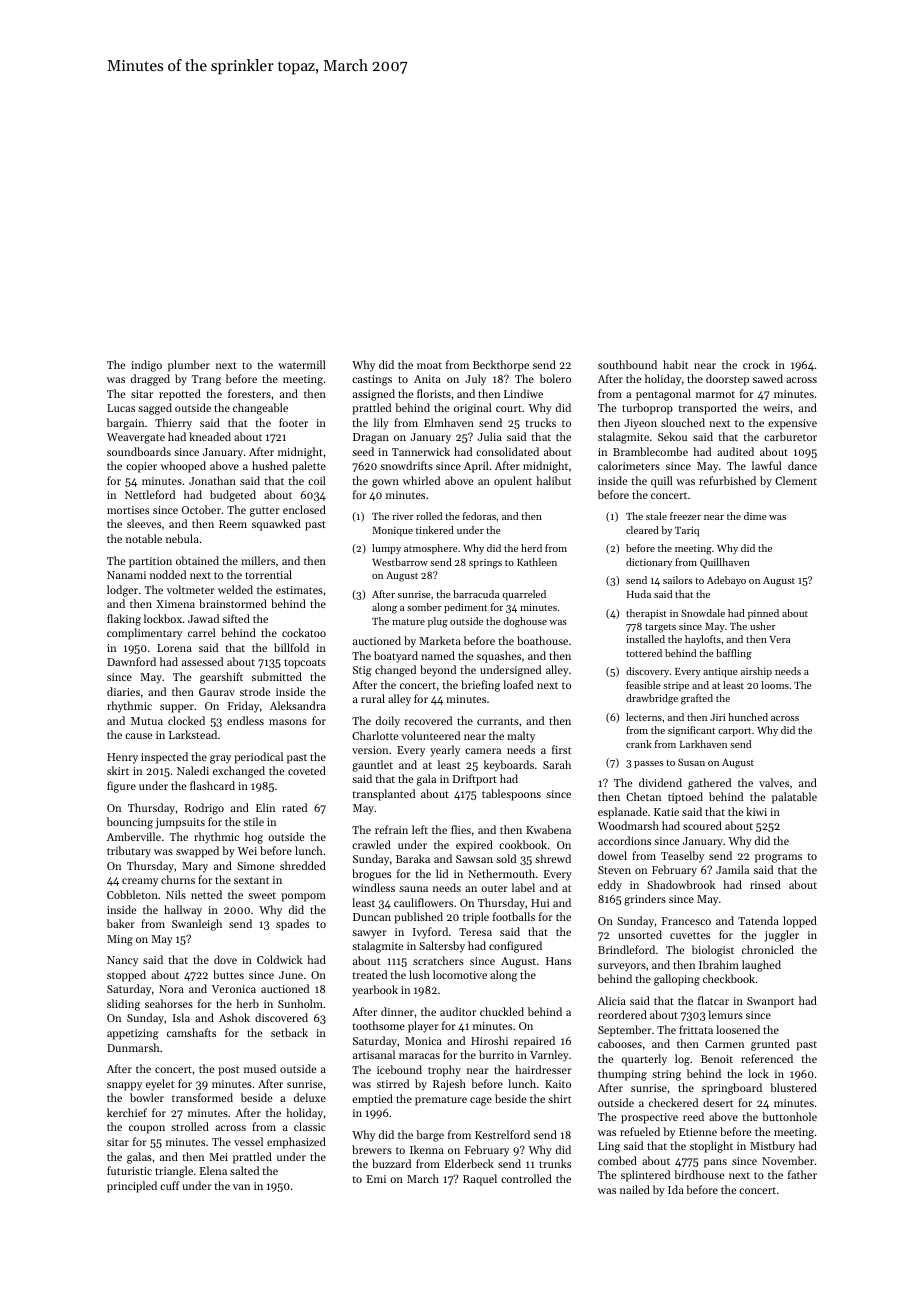  Describe the element at coordinates (421, 451) in the screenshot. I see `Tannerwick` at that location.
